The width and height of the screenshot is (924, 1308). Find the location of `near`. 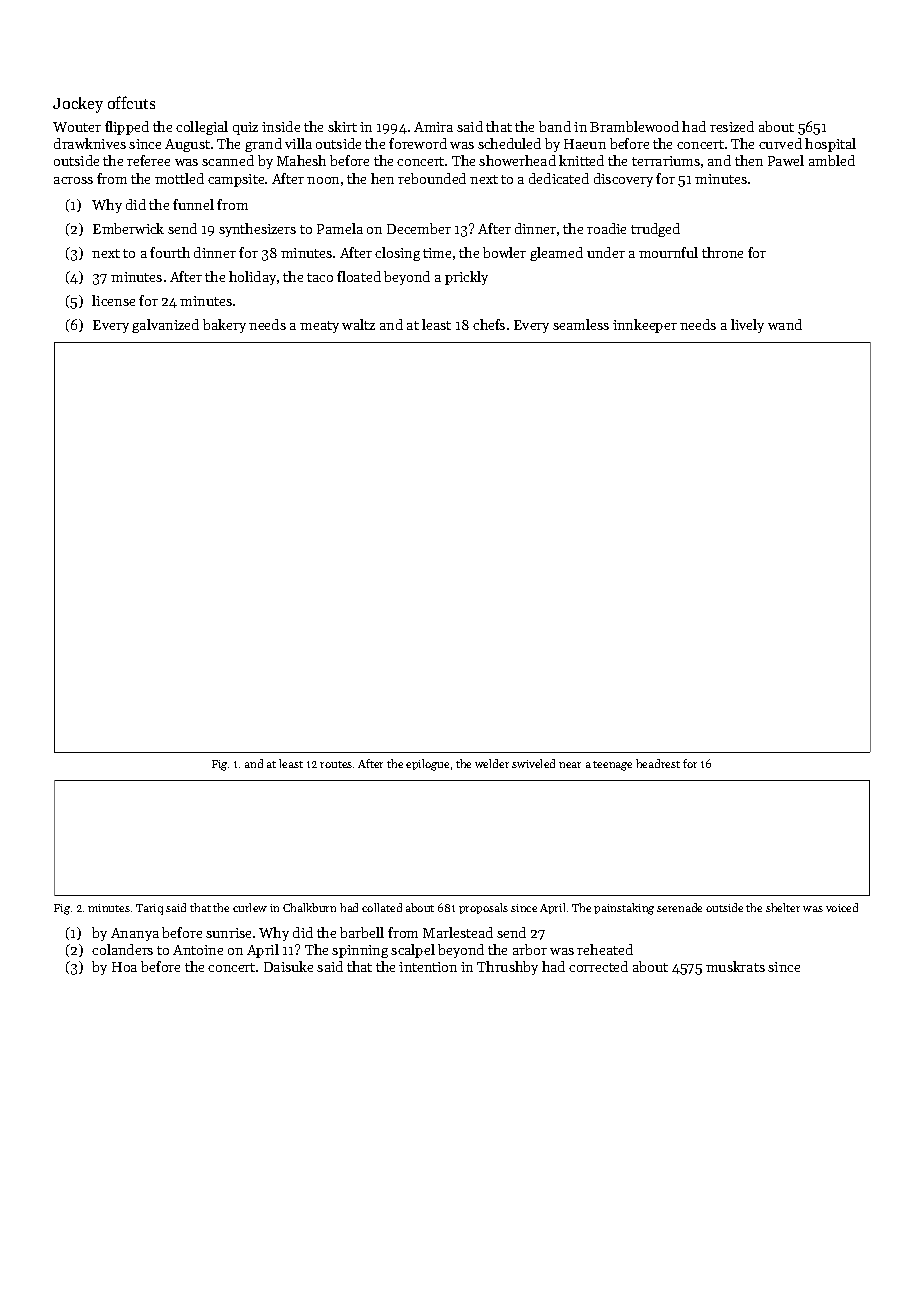

near is located at coordinates (570, 765).
